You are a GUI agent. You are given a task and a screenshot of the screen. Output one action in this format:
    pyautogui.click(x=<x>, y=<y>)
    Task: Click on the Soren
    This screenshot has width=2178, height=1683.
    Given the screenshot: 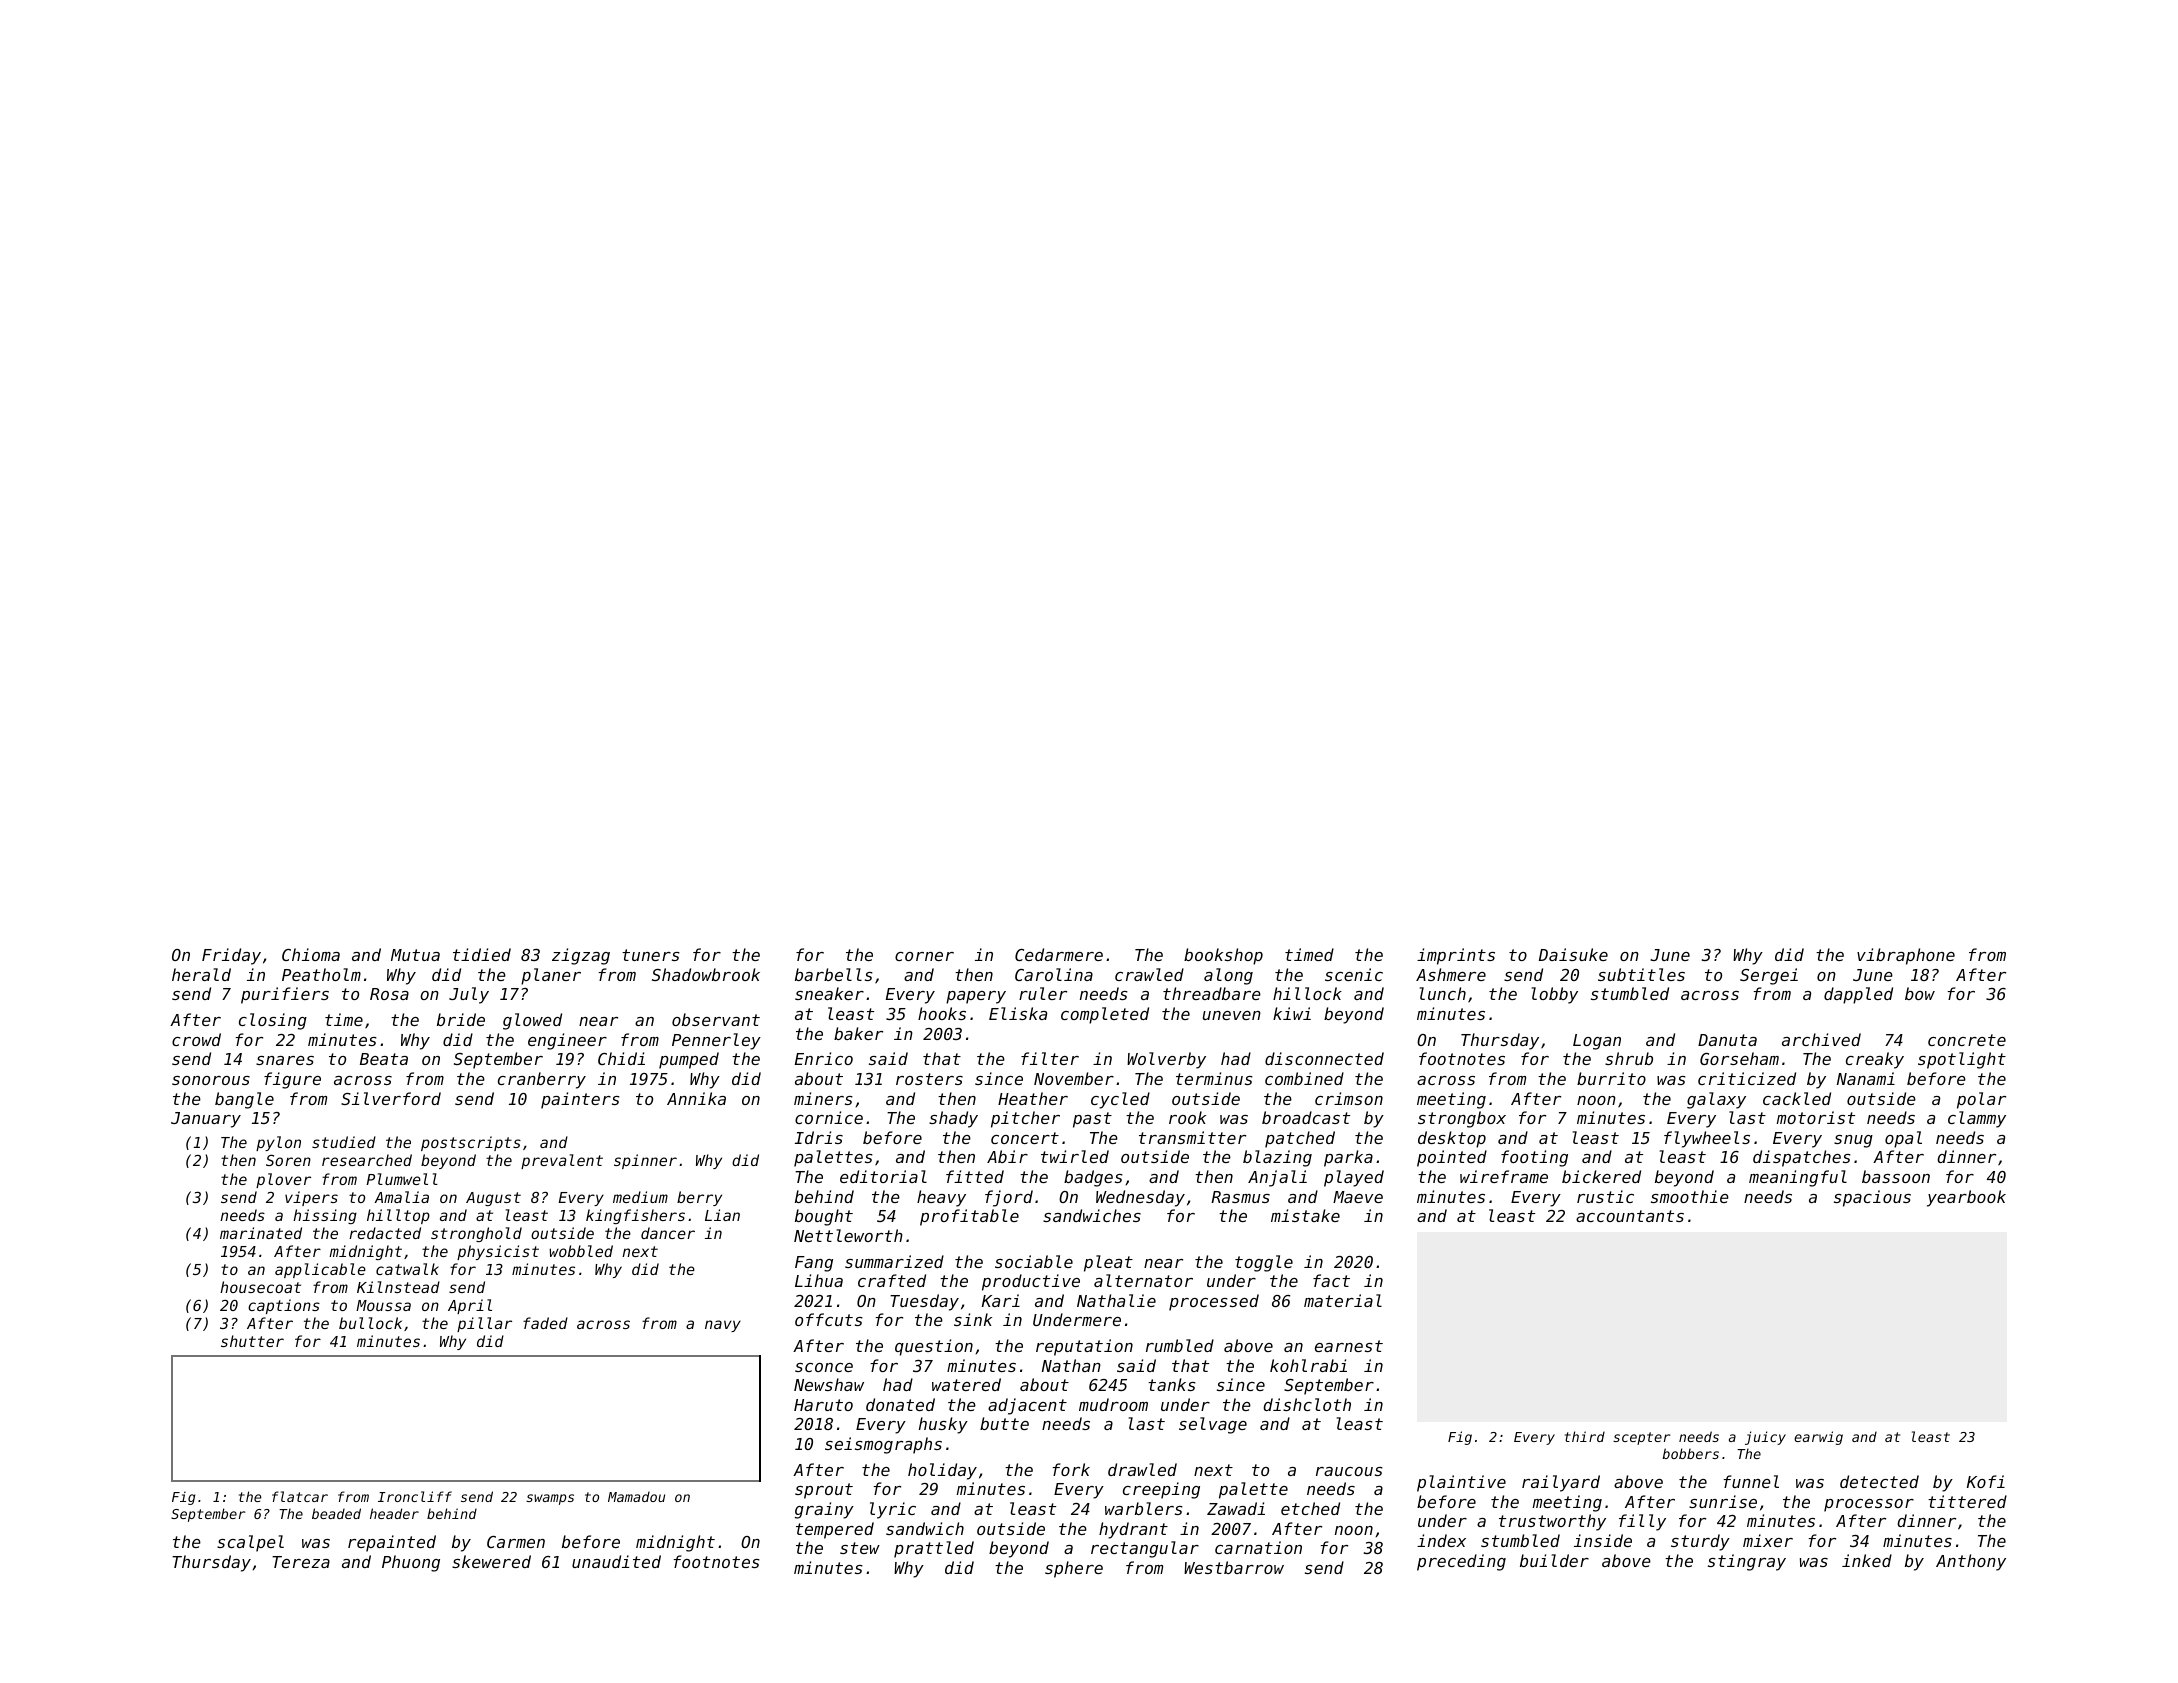 What is the action you would take?
    pyautogui.click(x=288, y=1160)
